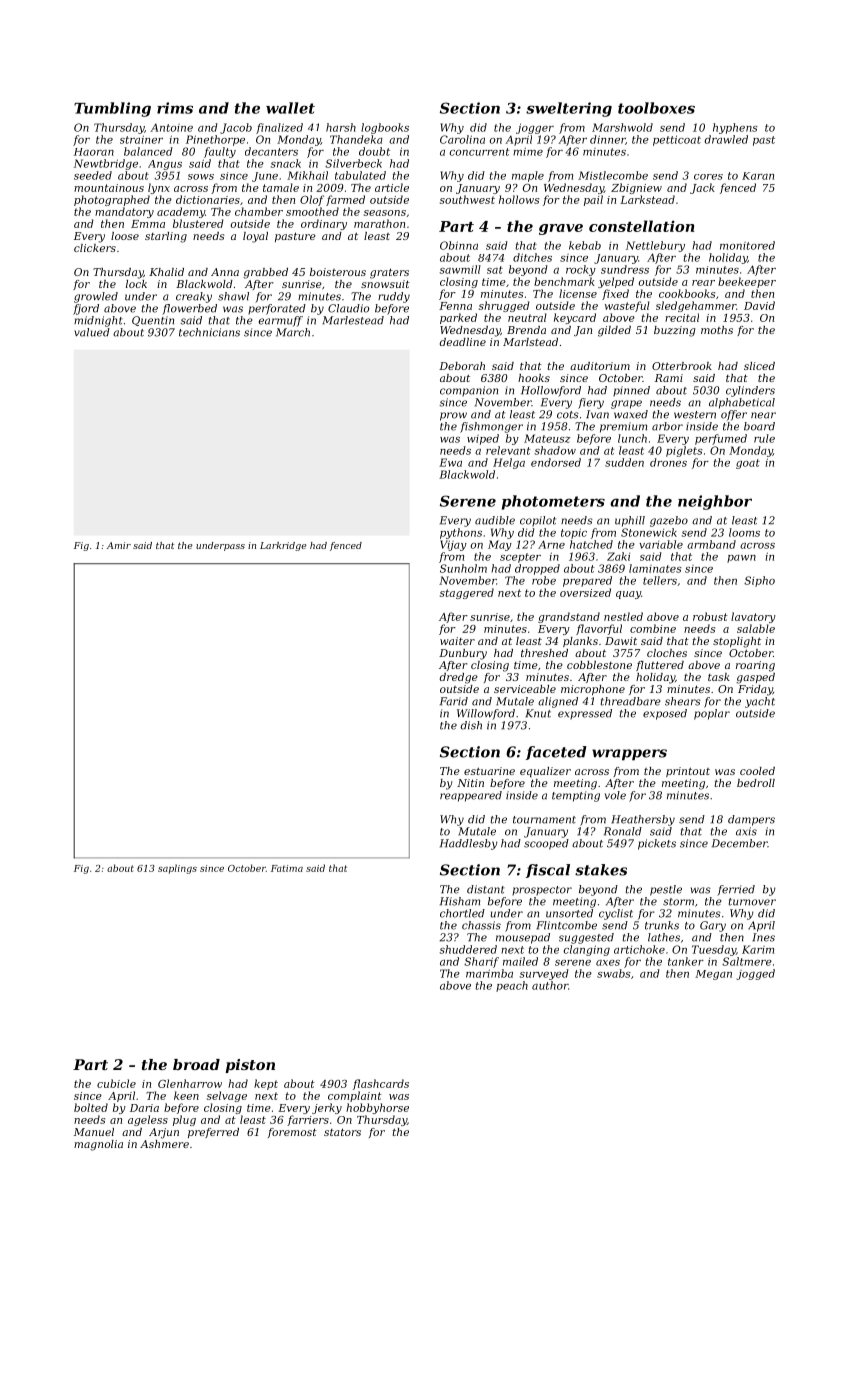  Describe the element at coordinates (759, 305) in the screenshot. I see `David` at that location.
